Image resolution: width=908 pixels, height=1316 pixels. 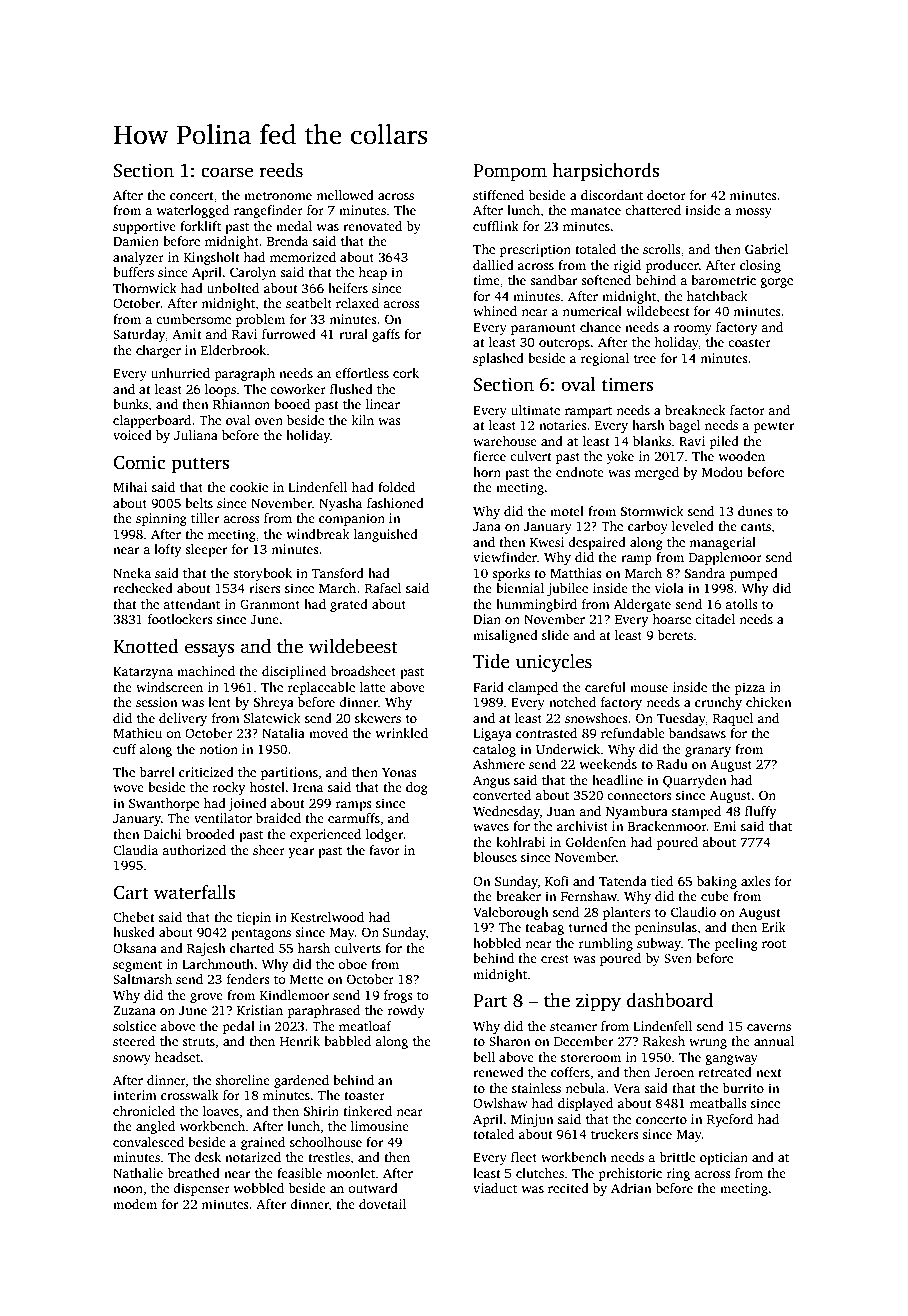 What do you see at coordinates (281, 170) in the screenshot?
I see `reeds` at bounding box center [281, 170].
